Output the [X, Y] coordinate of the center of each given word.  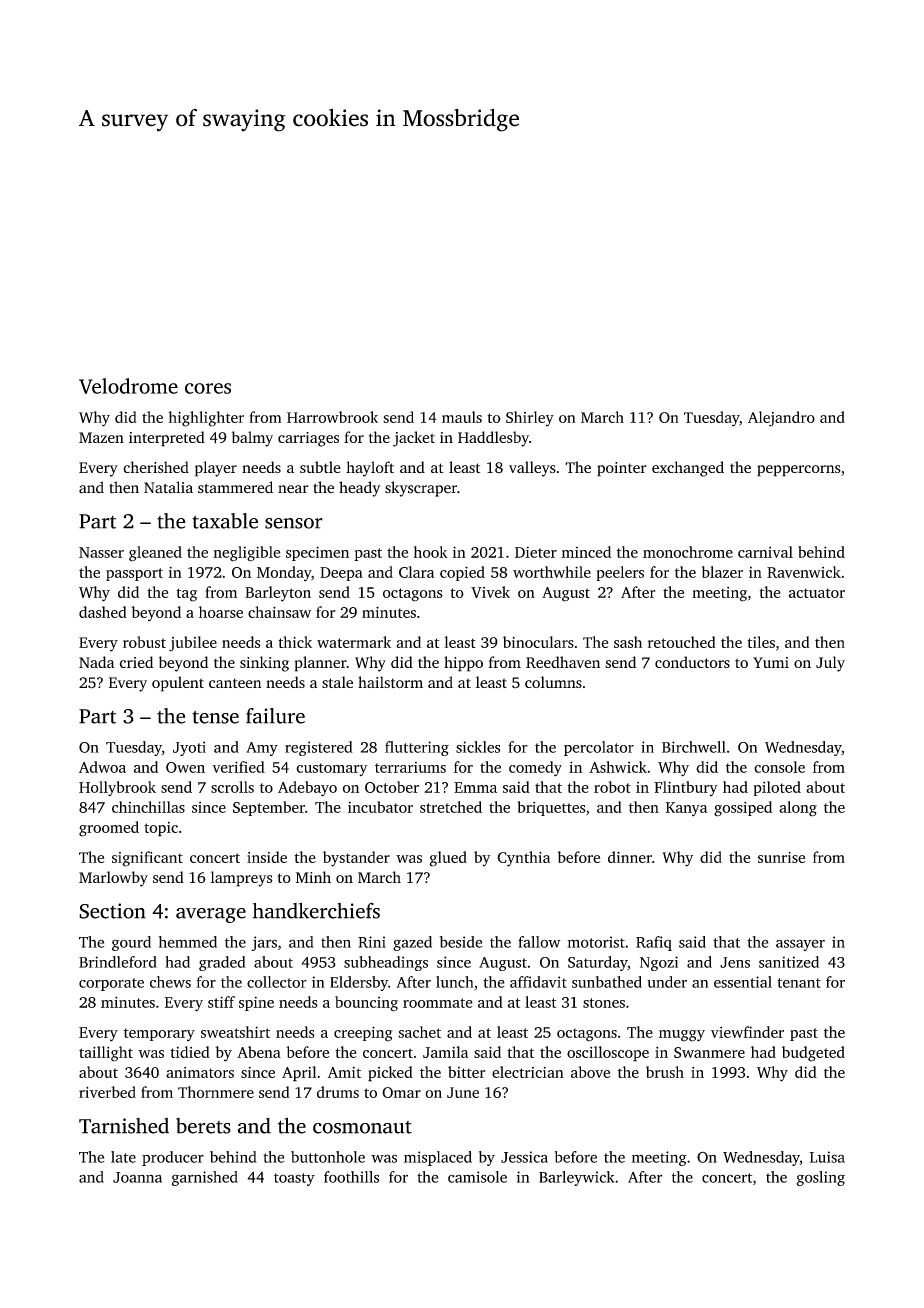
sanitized [789, 962]
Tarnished [124, 1126]
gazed [412, 943]
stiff [221, 1002]
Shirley [530, 419]
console [779, 767]
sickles [478, 747]
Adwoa [102, 767]
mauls [462, 417]
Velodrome [128, 386]
